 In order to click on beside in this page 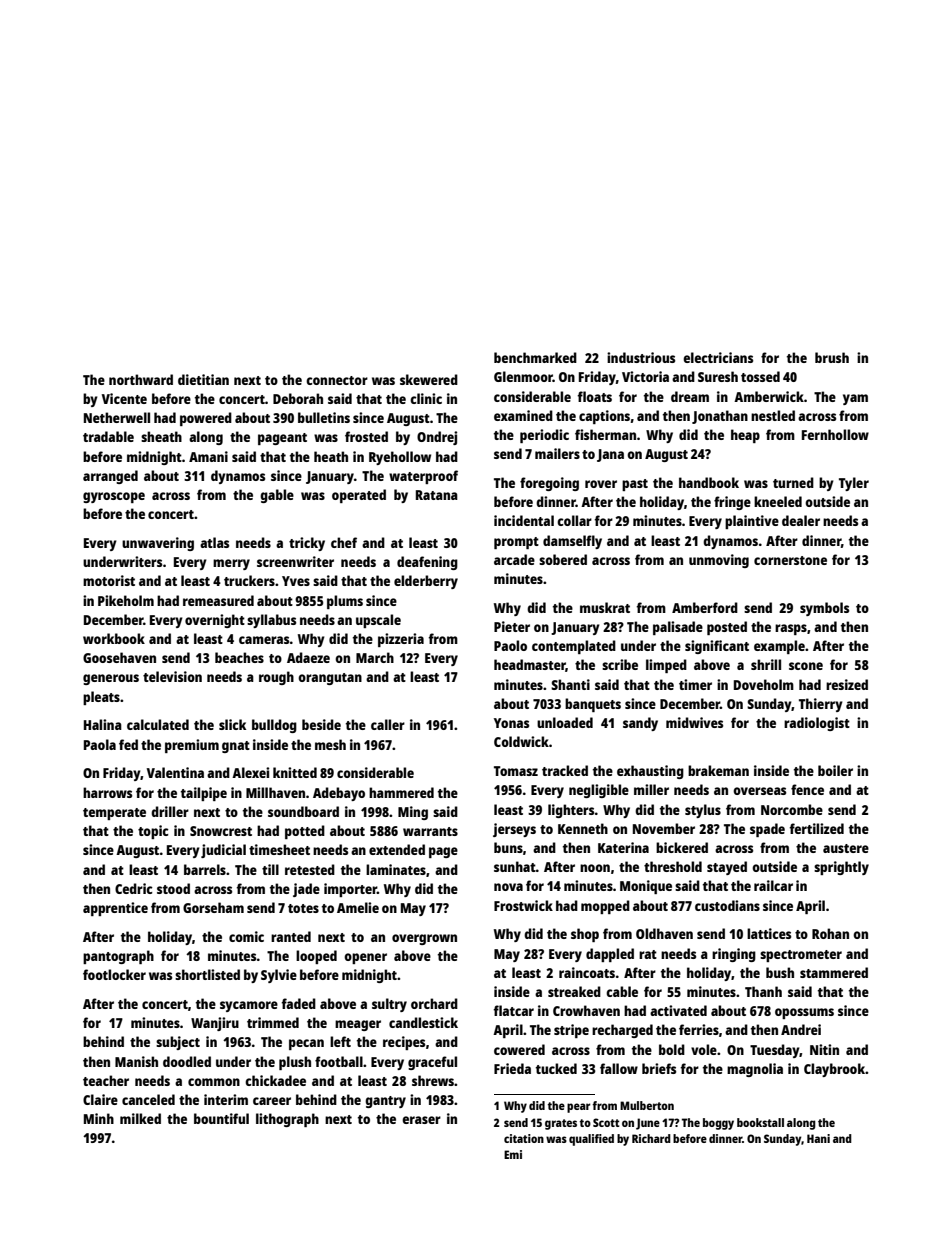, I will do `click(321, 724)`.
